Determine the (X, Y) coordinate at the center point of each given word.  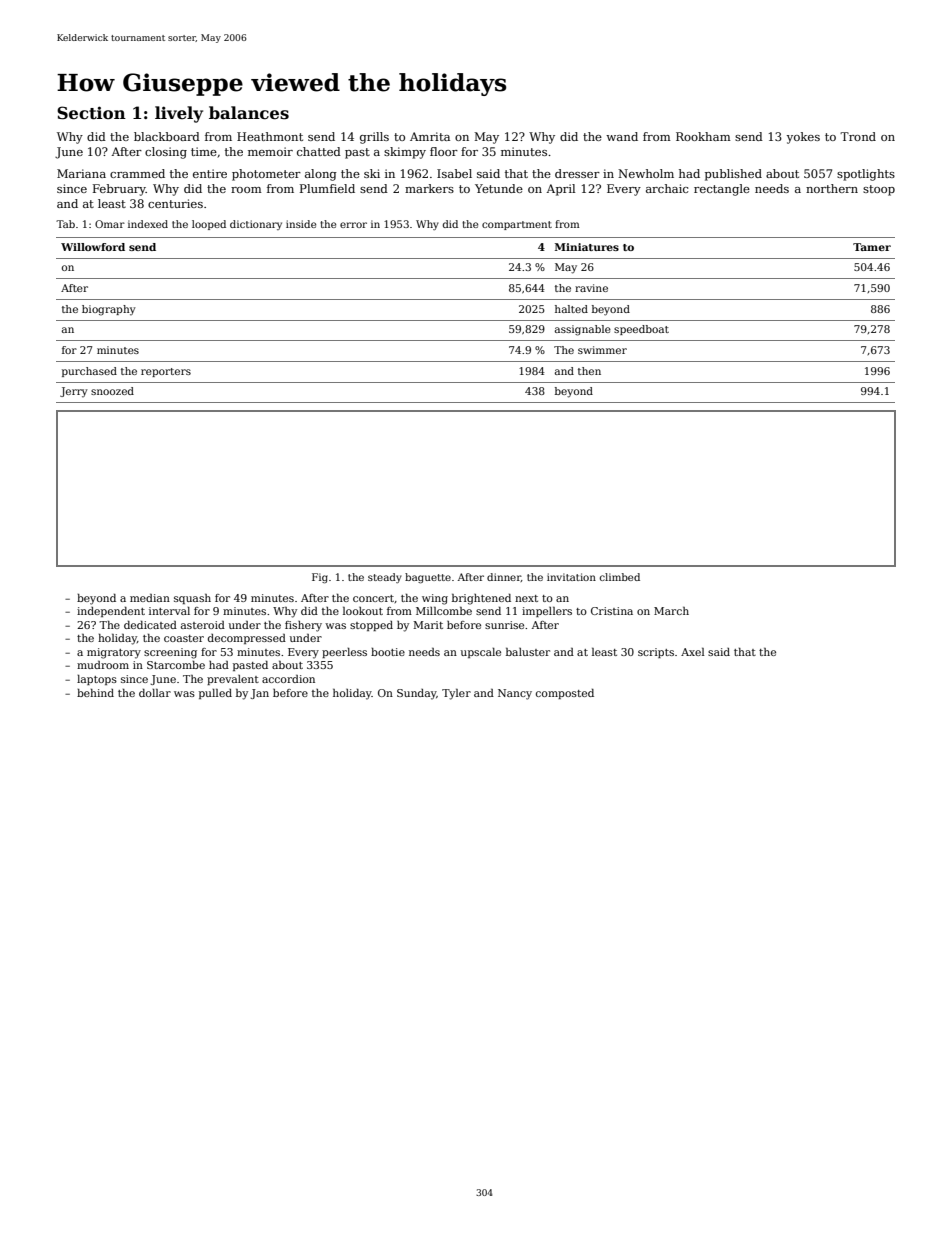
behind (95, 693)
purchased (89, 372)
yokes (803, 138)
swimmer (602, 350)
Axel (693, 652)
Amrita (430, 136)
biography (109, 310)
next (526, 598)
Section (91, 113)
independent (111, 612)
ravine (591, 288)
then (589, 371)
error (353, 225)
